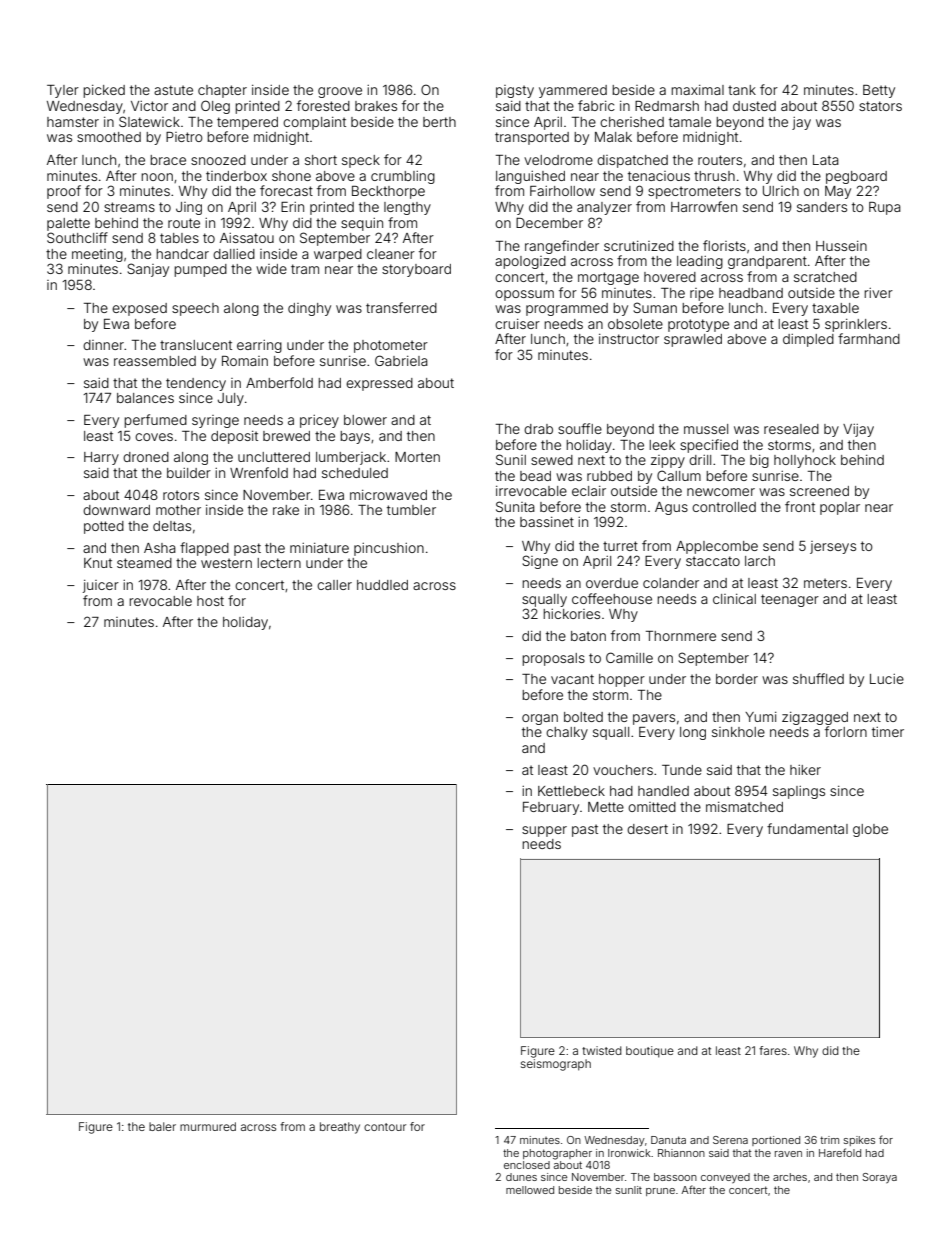 Image resolution: width=952 pixels, height=1233 pixels. Describe the element at coordinates (146, 457) in the document. I see `droned` at that location.
